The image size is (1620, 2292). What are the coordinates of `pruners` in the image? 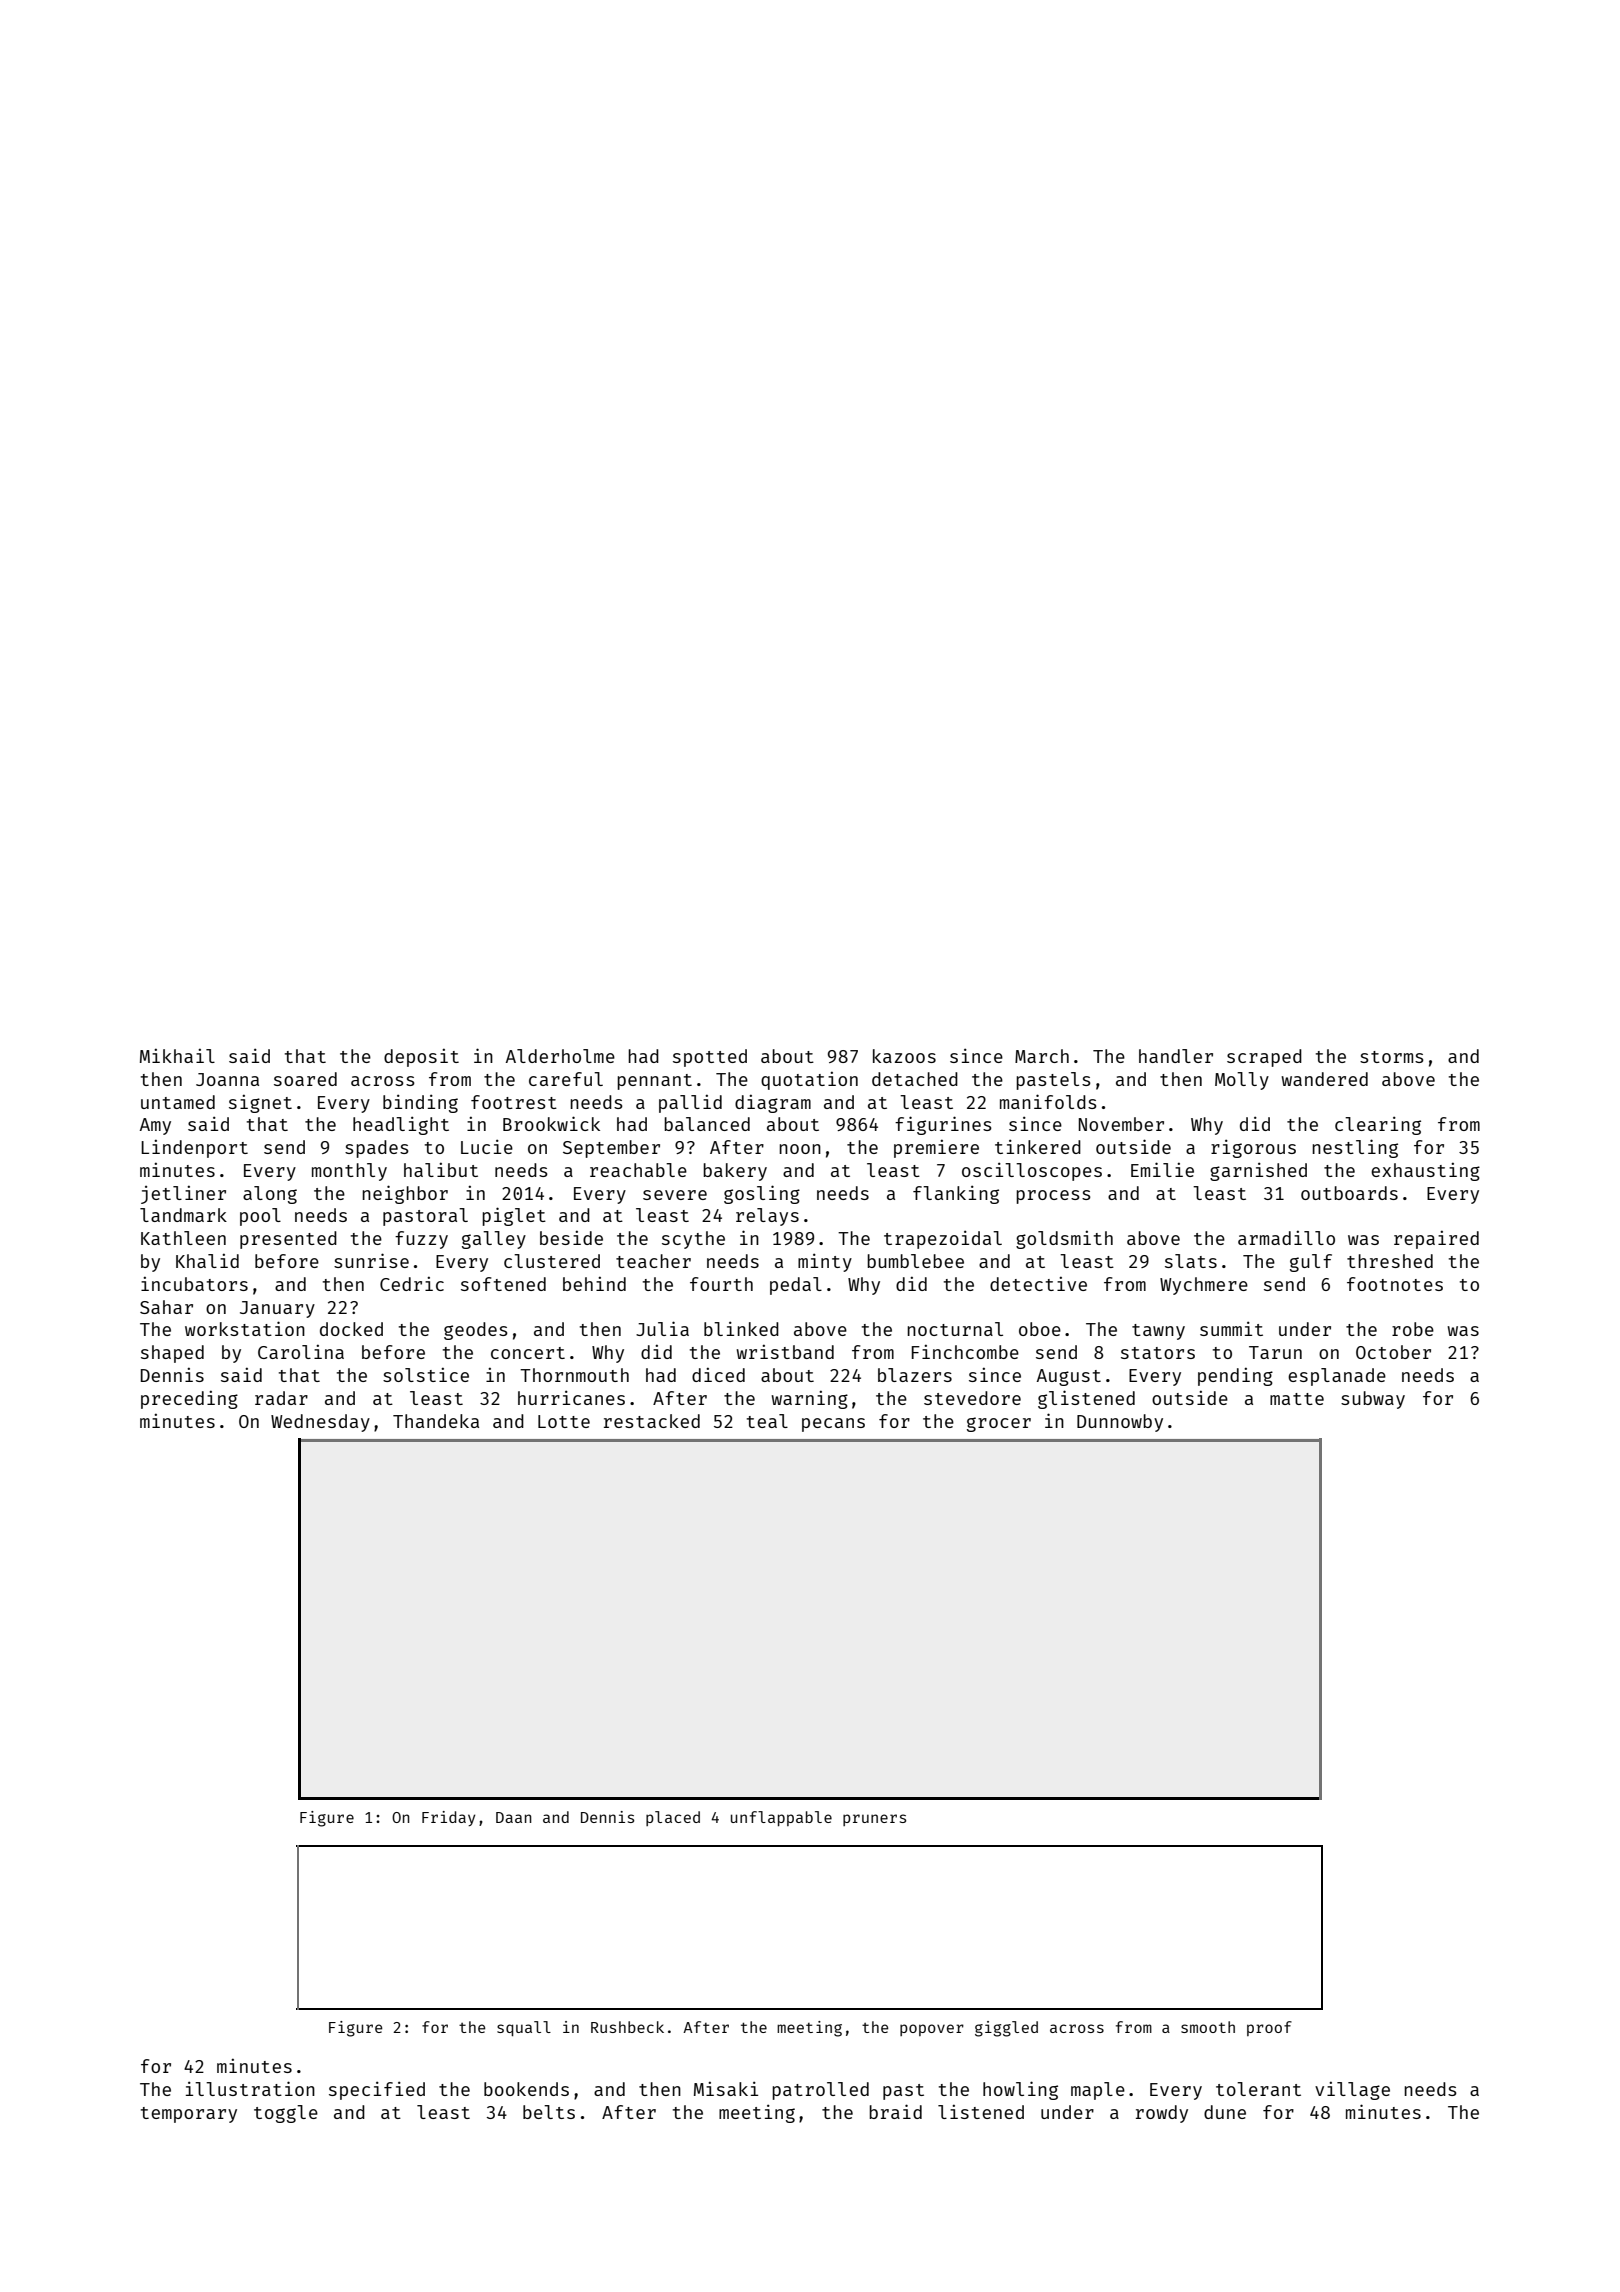 It's located at (874, 1820).
